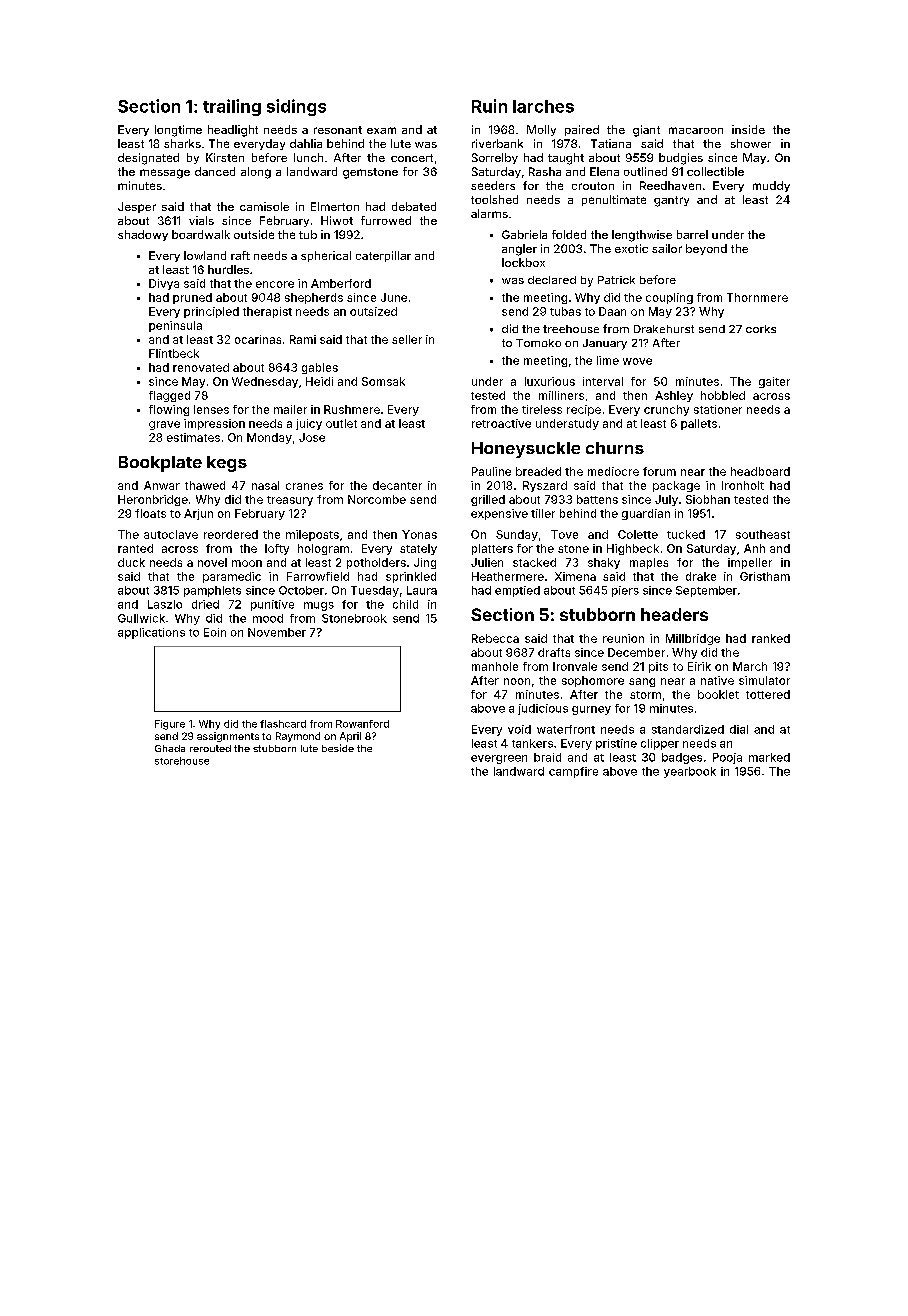 This screenshot has height=1316, width=908. Describe the element at coordinates (153, 500) in the screenshot. I see `Heronbridge` at that location.
